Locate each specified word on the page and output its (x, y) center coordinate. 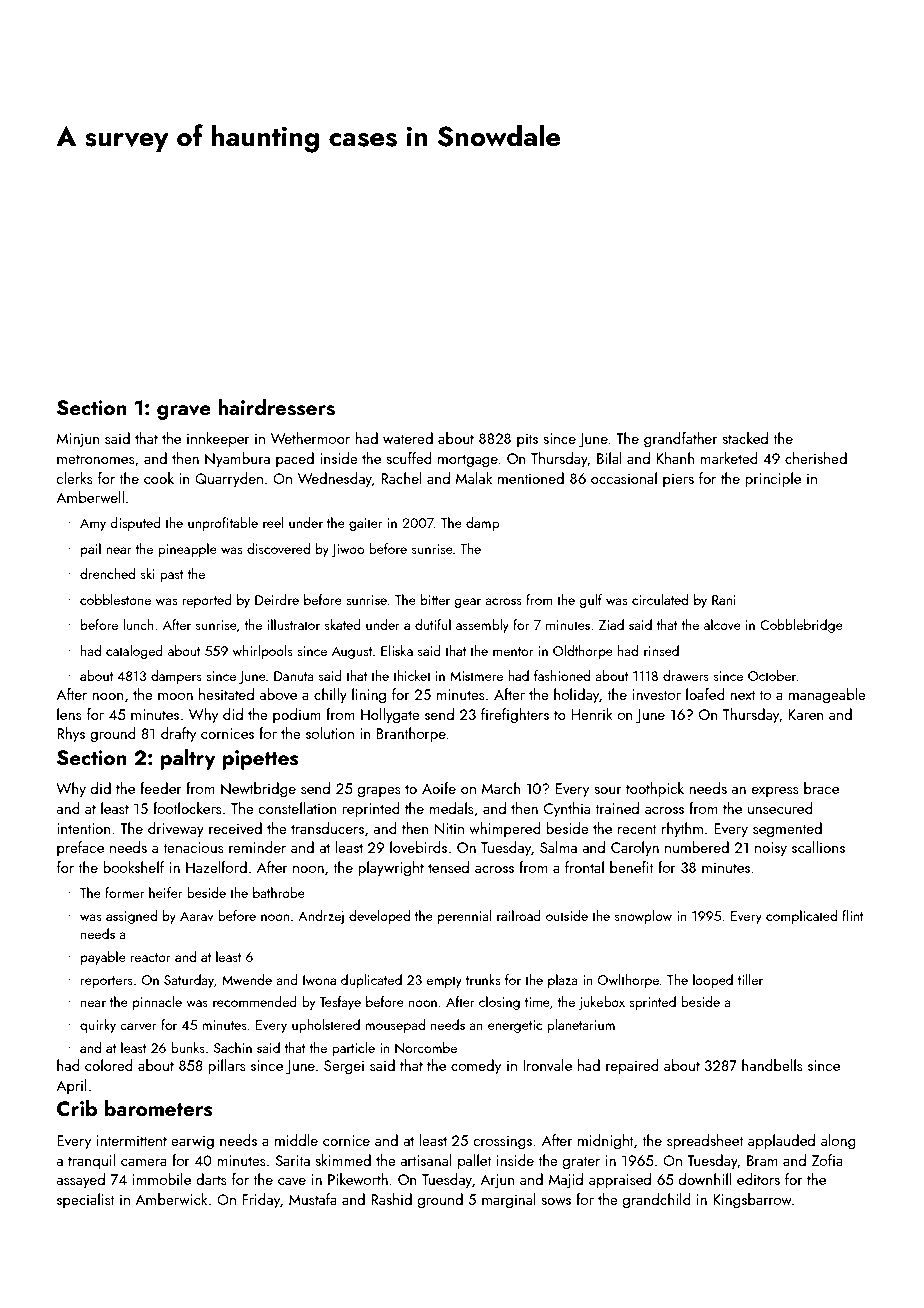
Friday (261, 1201)
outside (567, 915)
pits (527, 440)
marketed (729, 458)
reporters (107, 982)
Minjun (78, 440)
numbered (697, 847)
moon (175, 696)
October (772, 675)
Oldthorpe (583, 652)
